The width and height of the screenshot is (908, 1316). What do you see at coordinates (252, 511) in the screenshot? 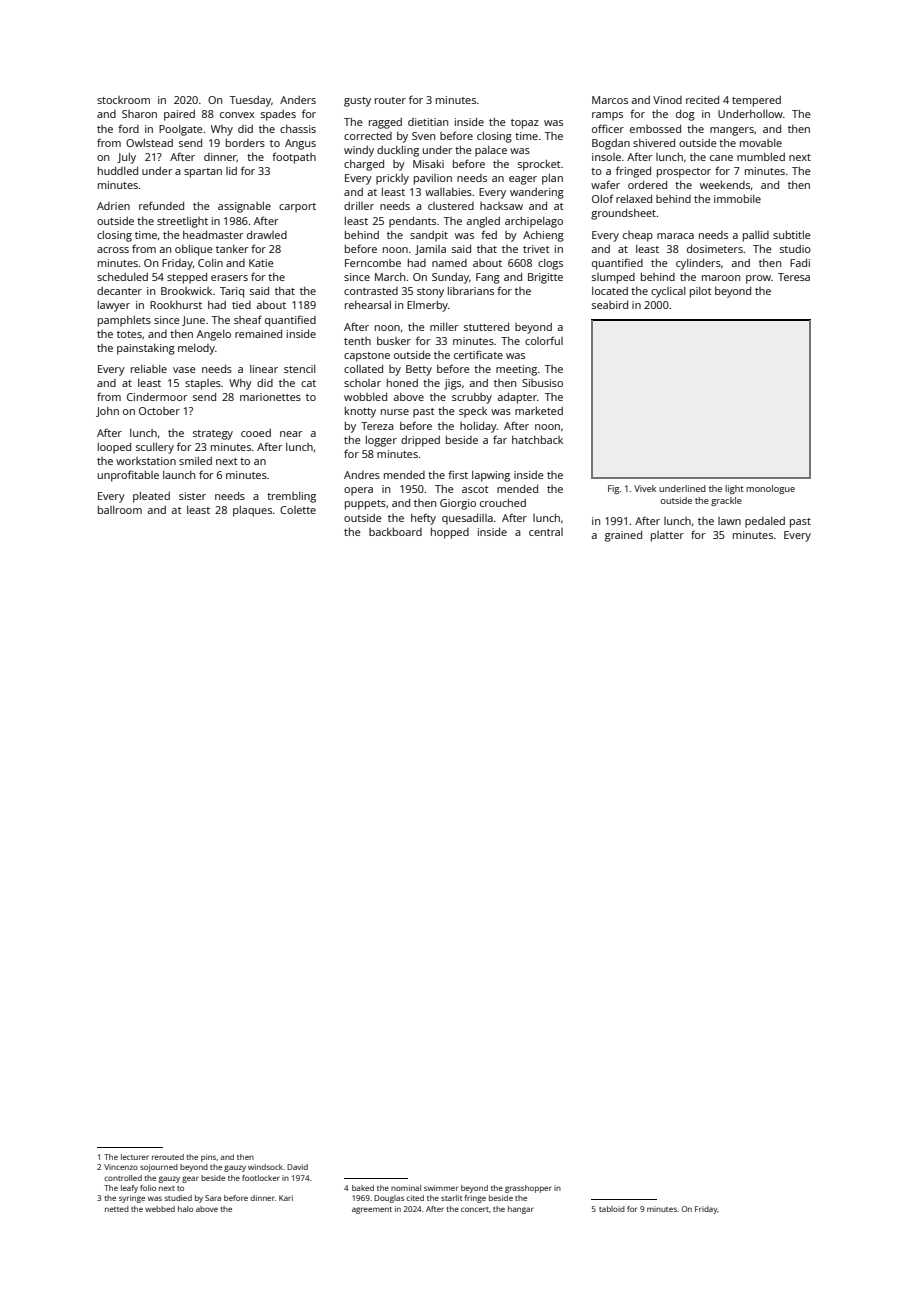
I see `plaques` at bounding box center [252, 511].
